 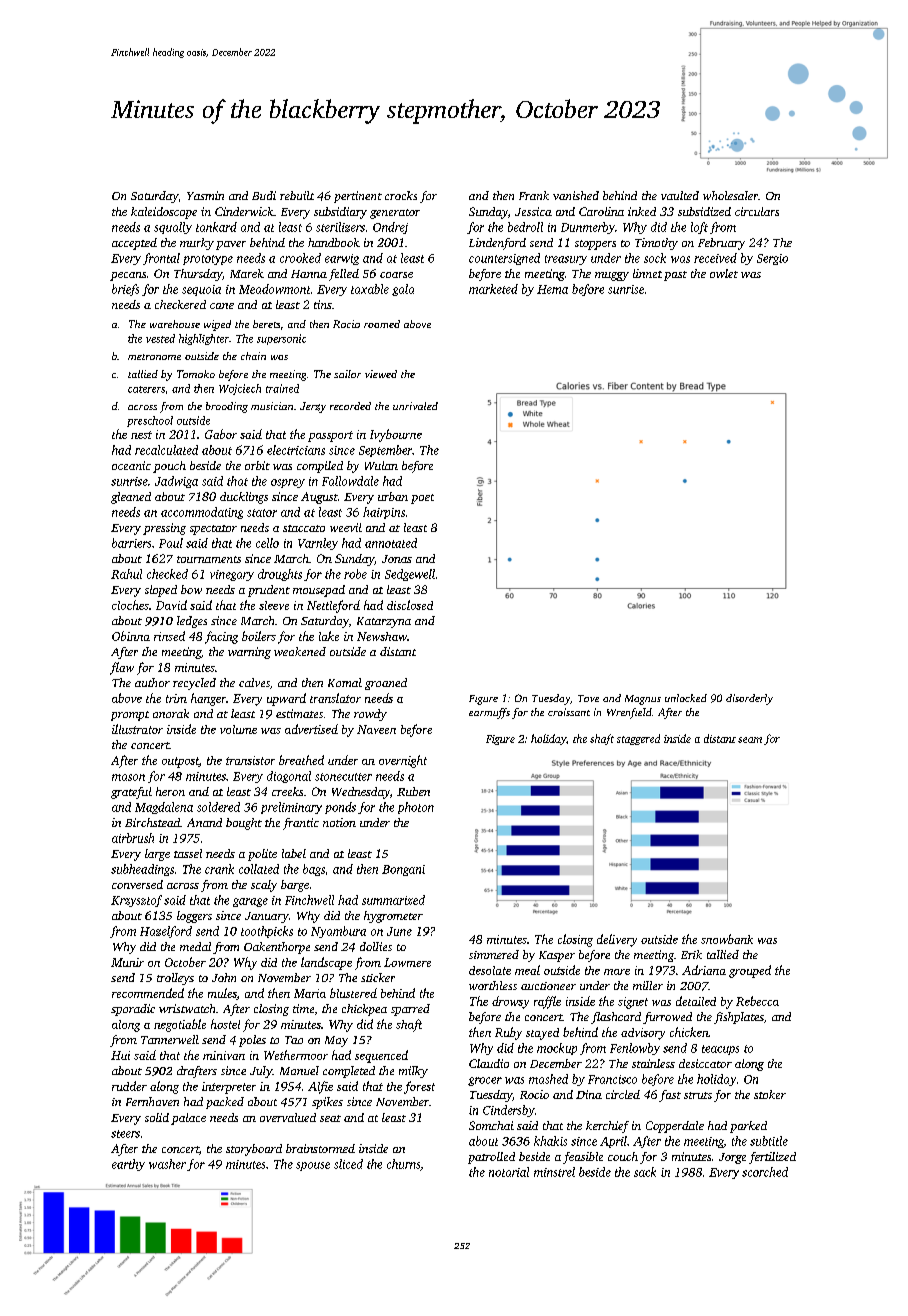 I want to click on barriers, so click(x=131, y=543).
